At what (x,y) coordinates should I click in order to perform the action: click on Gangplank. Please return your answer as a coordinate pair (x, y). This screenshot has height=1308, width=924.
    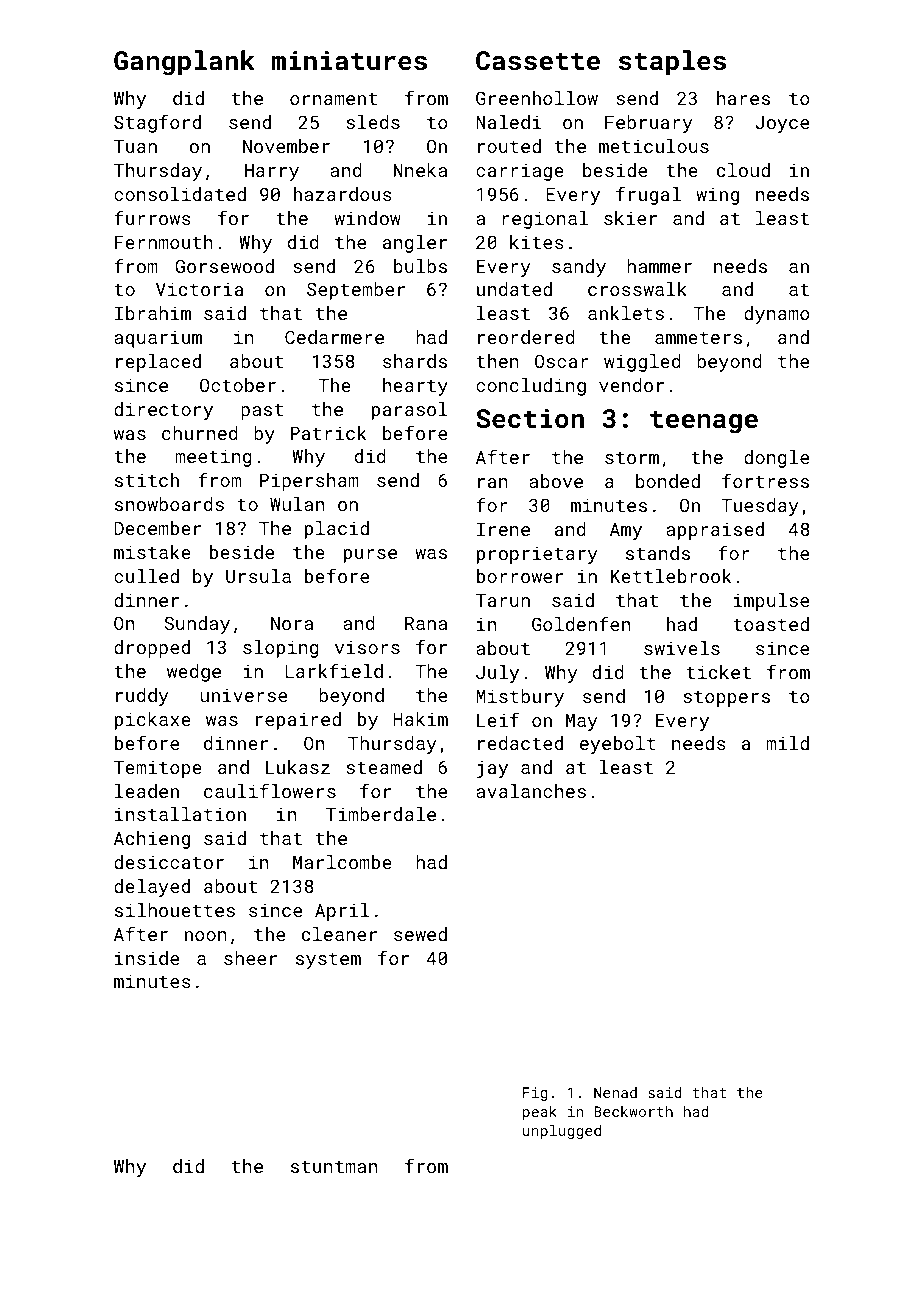
    Looking at the image, I should click on (184, 63).
